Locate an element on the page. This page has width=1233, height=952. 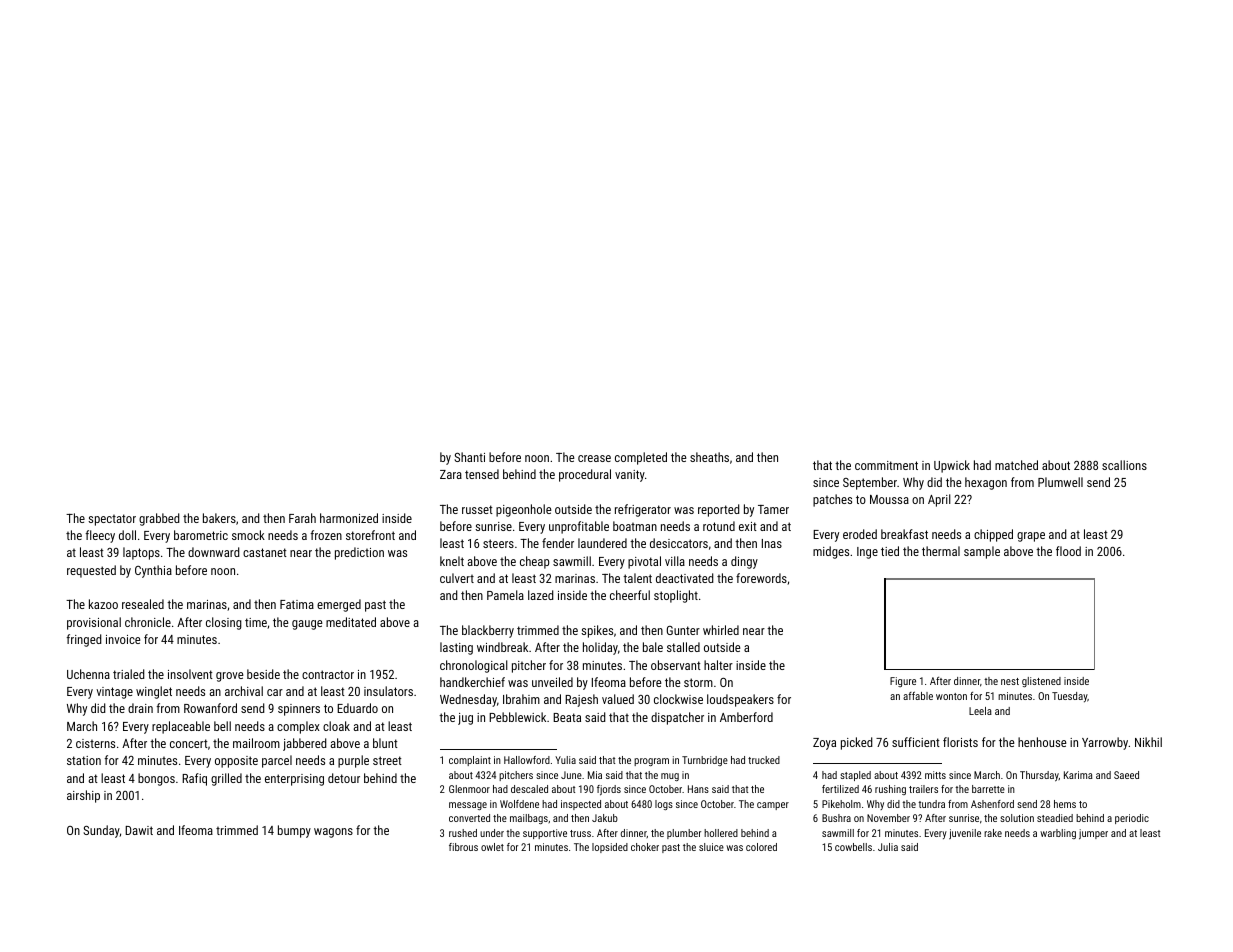
mailroom is located at coordinates (256, 743).
